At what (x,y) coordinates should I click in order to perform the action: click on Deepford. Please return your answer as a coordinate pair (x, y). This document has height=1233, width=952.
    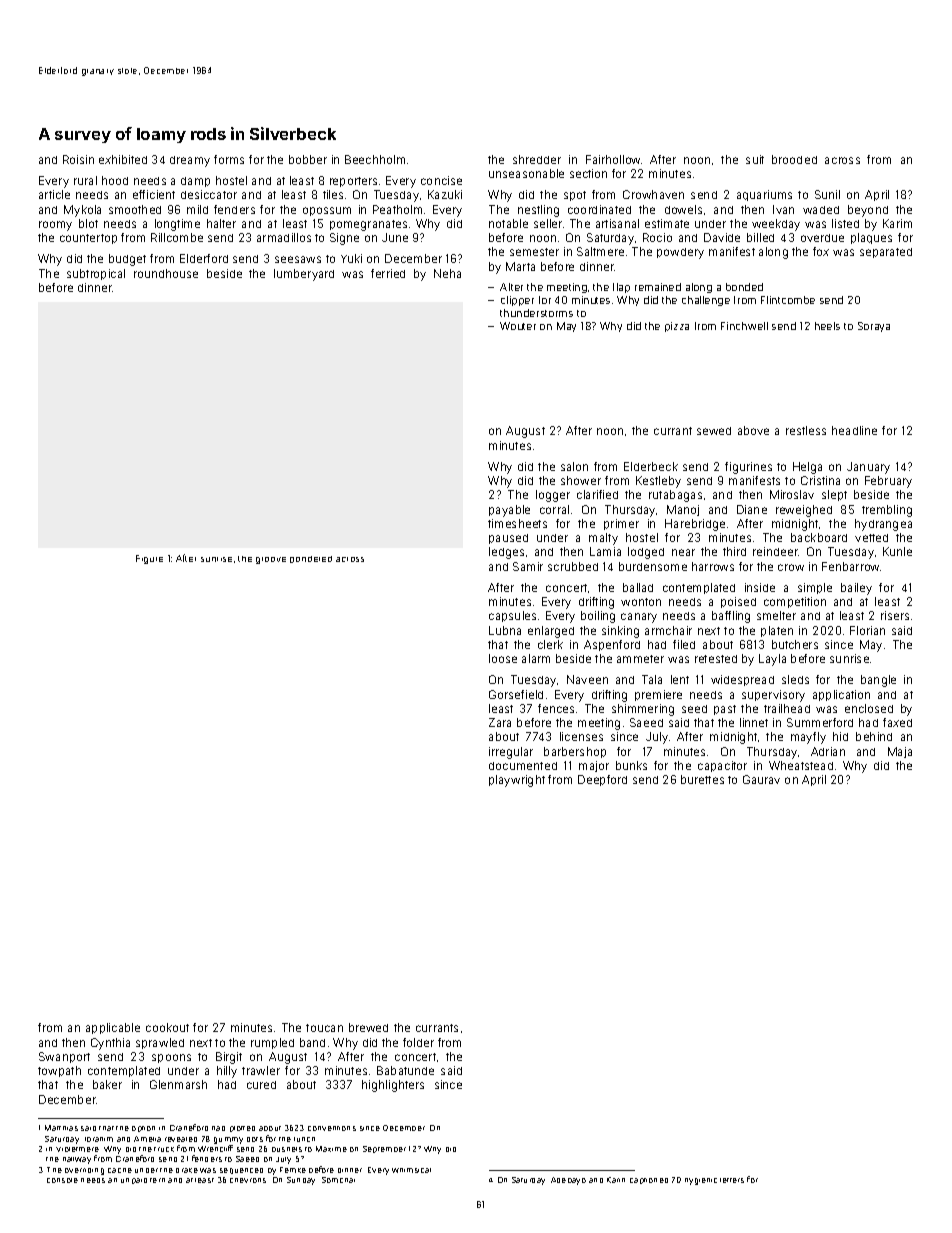
    Looking at the image, I should click on (602, 780).
